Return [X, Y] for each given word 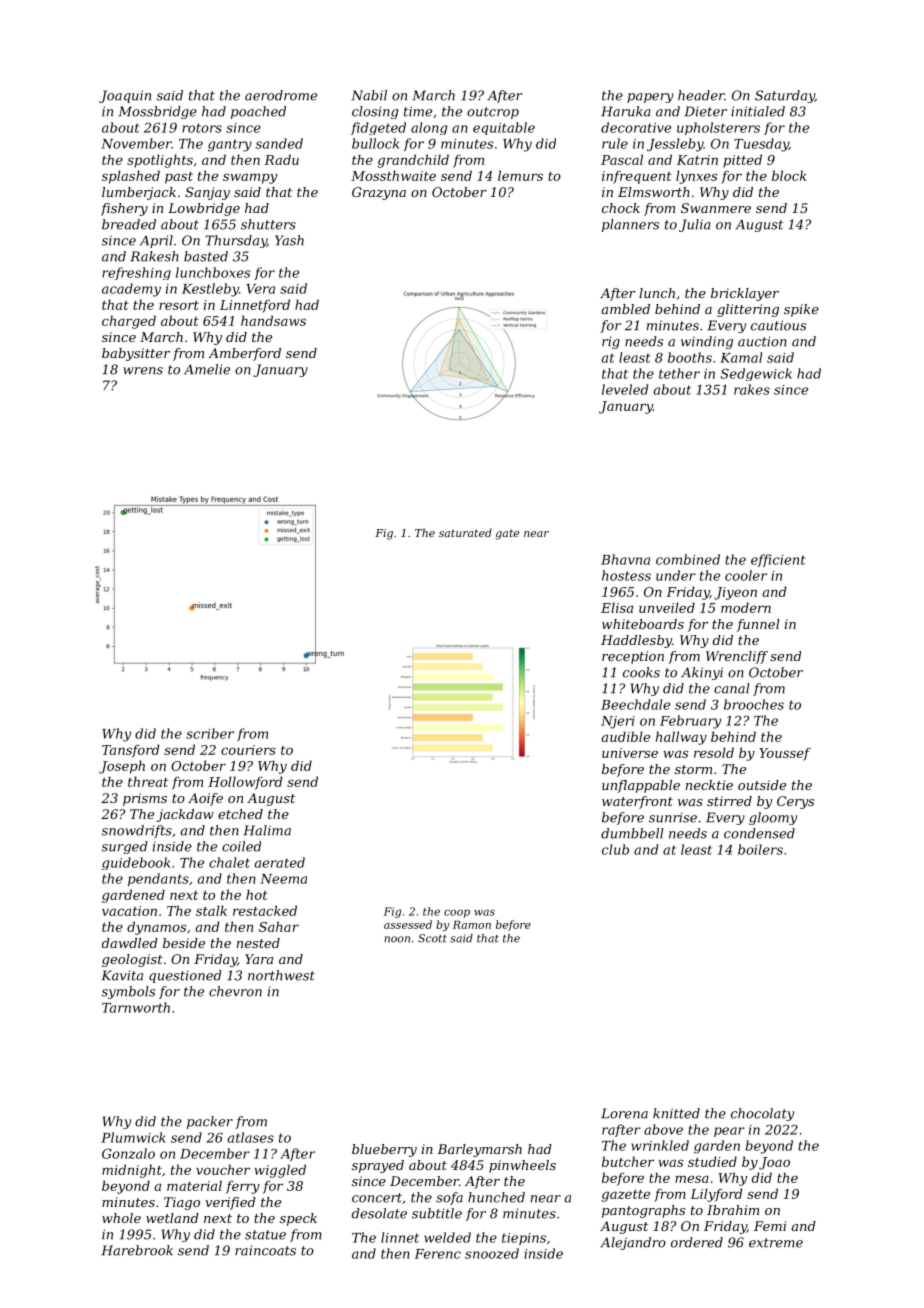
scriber [210, 733]
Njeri [618, 722]
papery [650, 98]
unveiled [667, 607]
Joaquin [125, 96]
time [418, 111]
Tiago [182, 1203]
